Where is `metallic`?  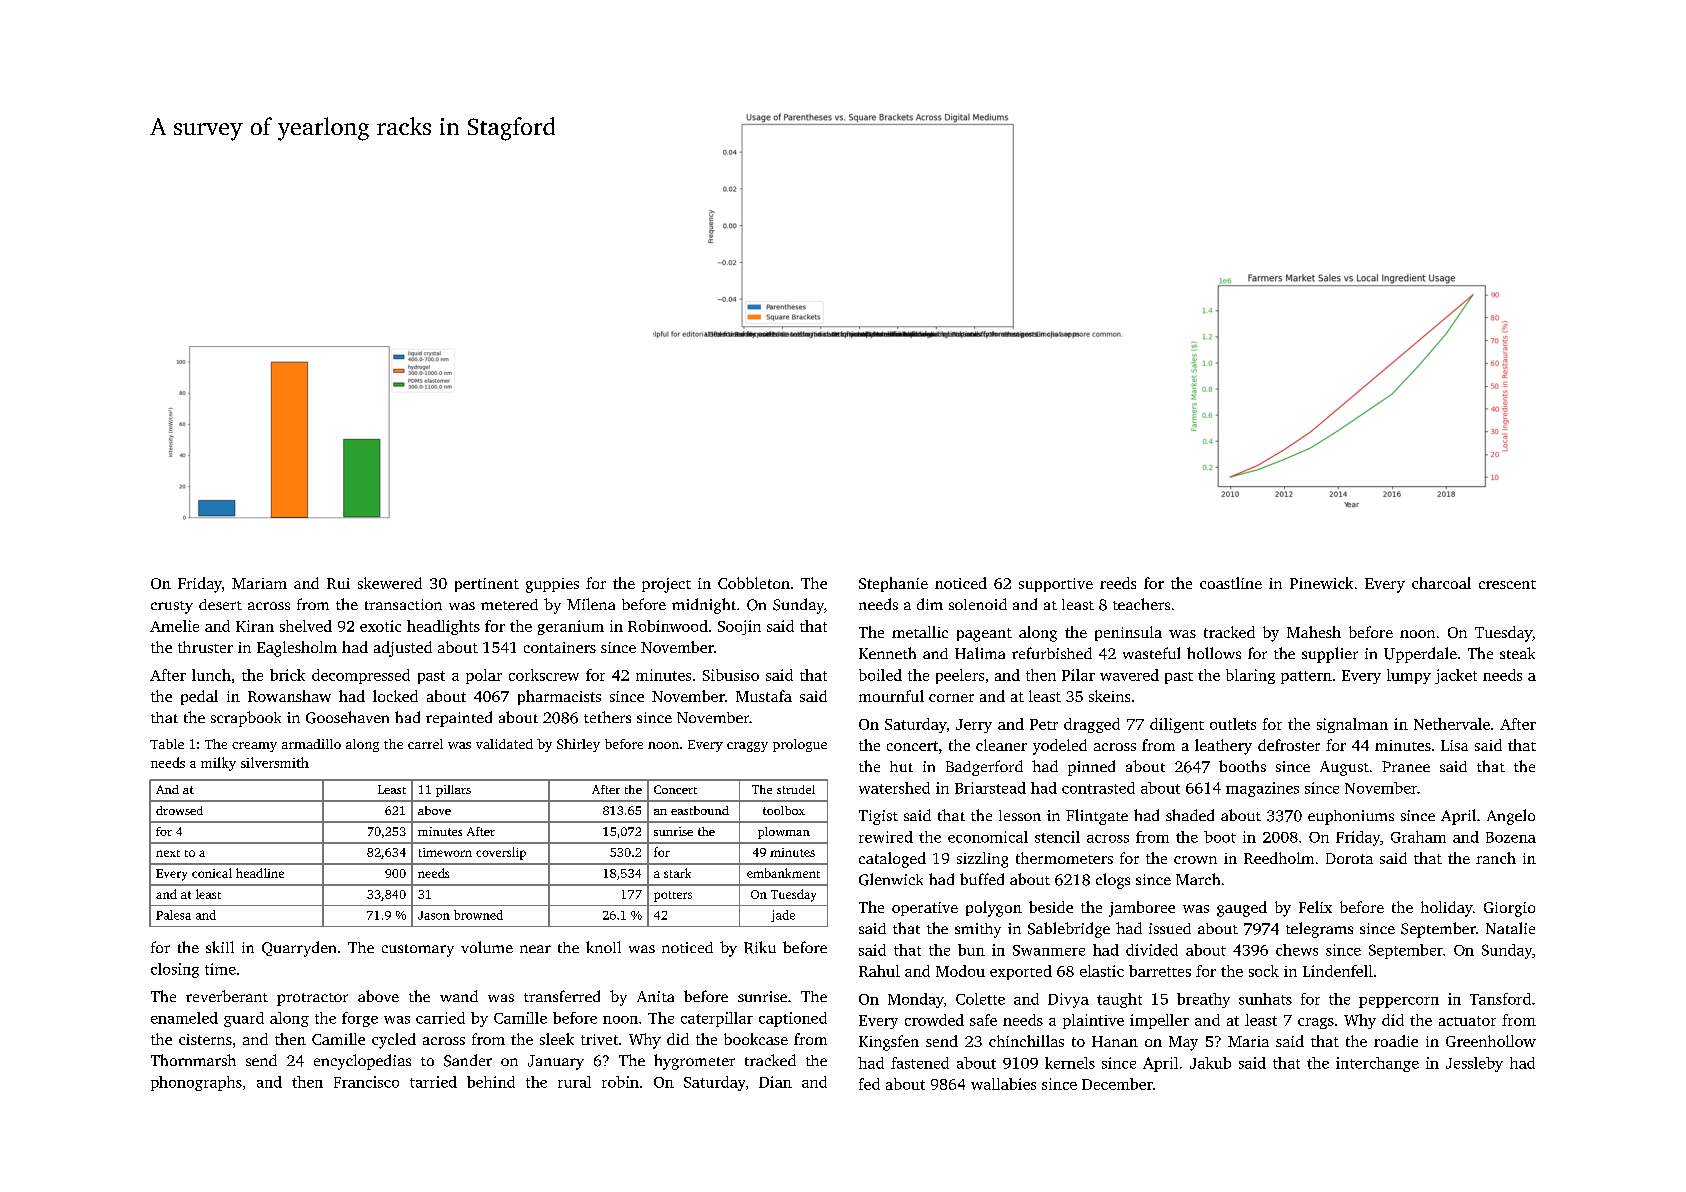
metallic is located at coordinates (920, 632).
